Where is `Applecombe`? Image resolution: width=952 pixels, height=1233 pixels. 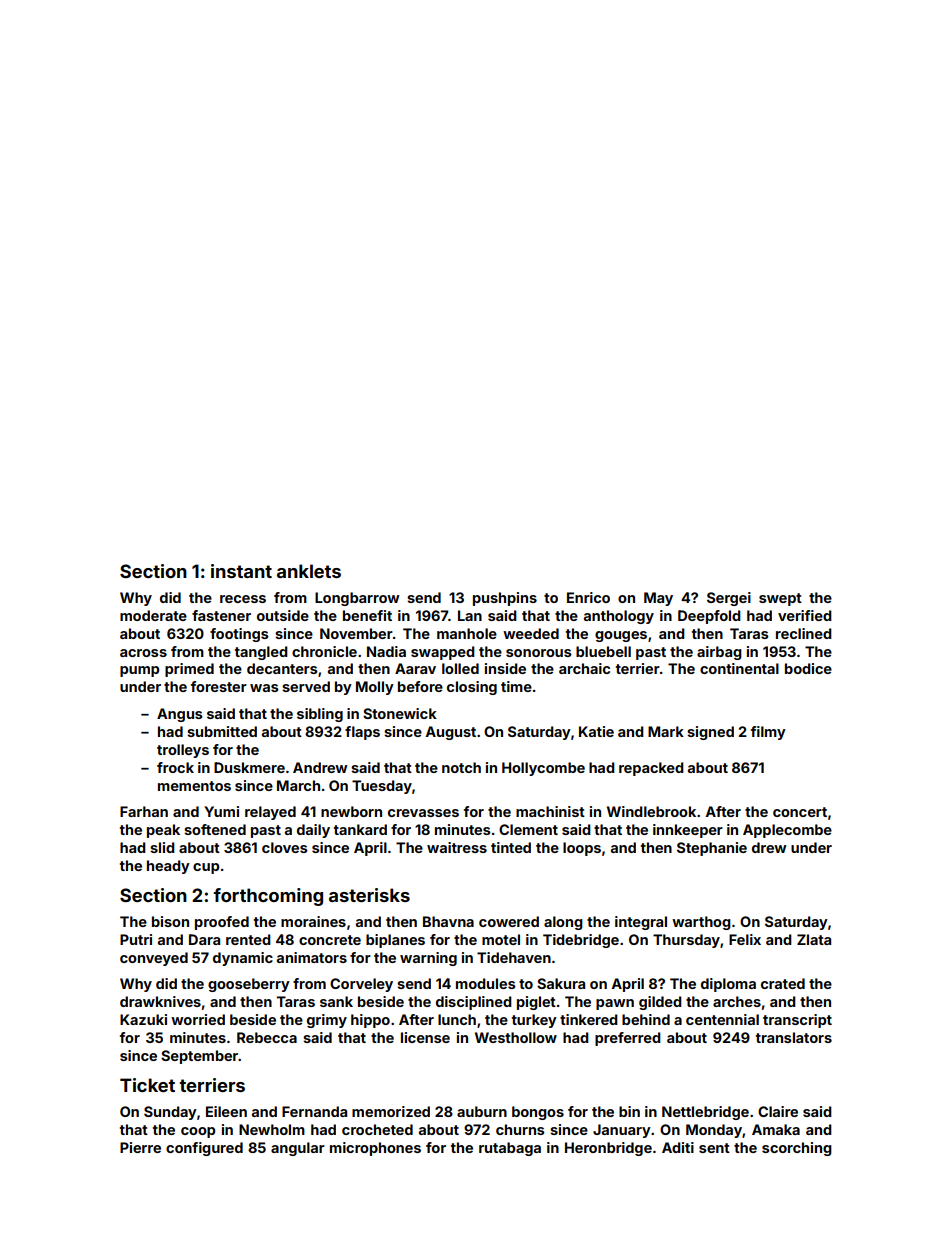 Applecombe is located at coordinates (787, 831).
